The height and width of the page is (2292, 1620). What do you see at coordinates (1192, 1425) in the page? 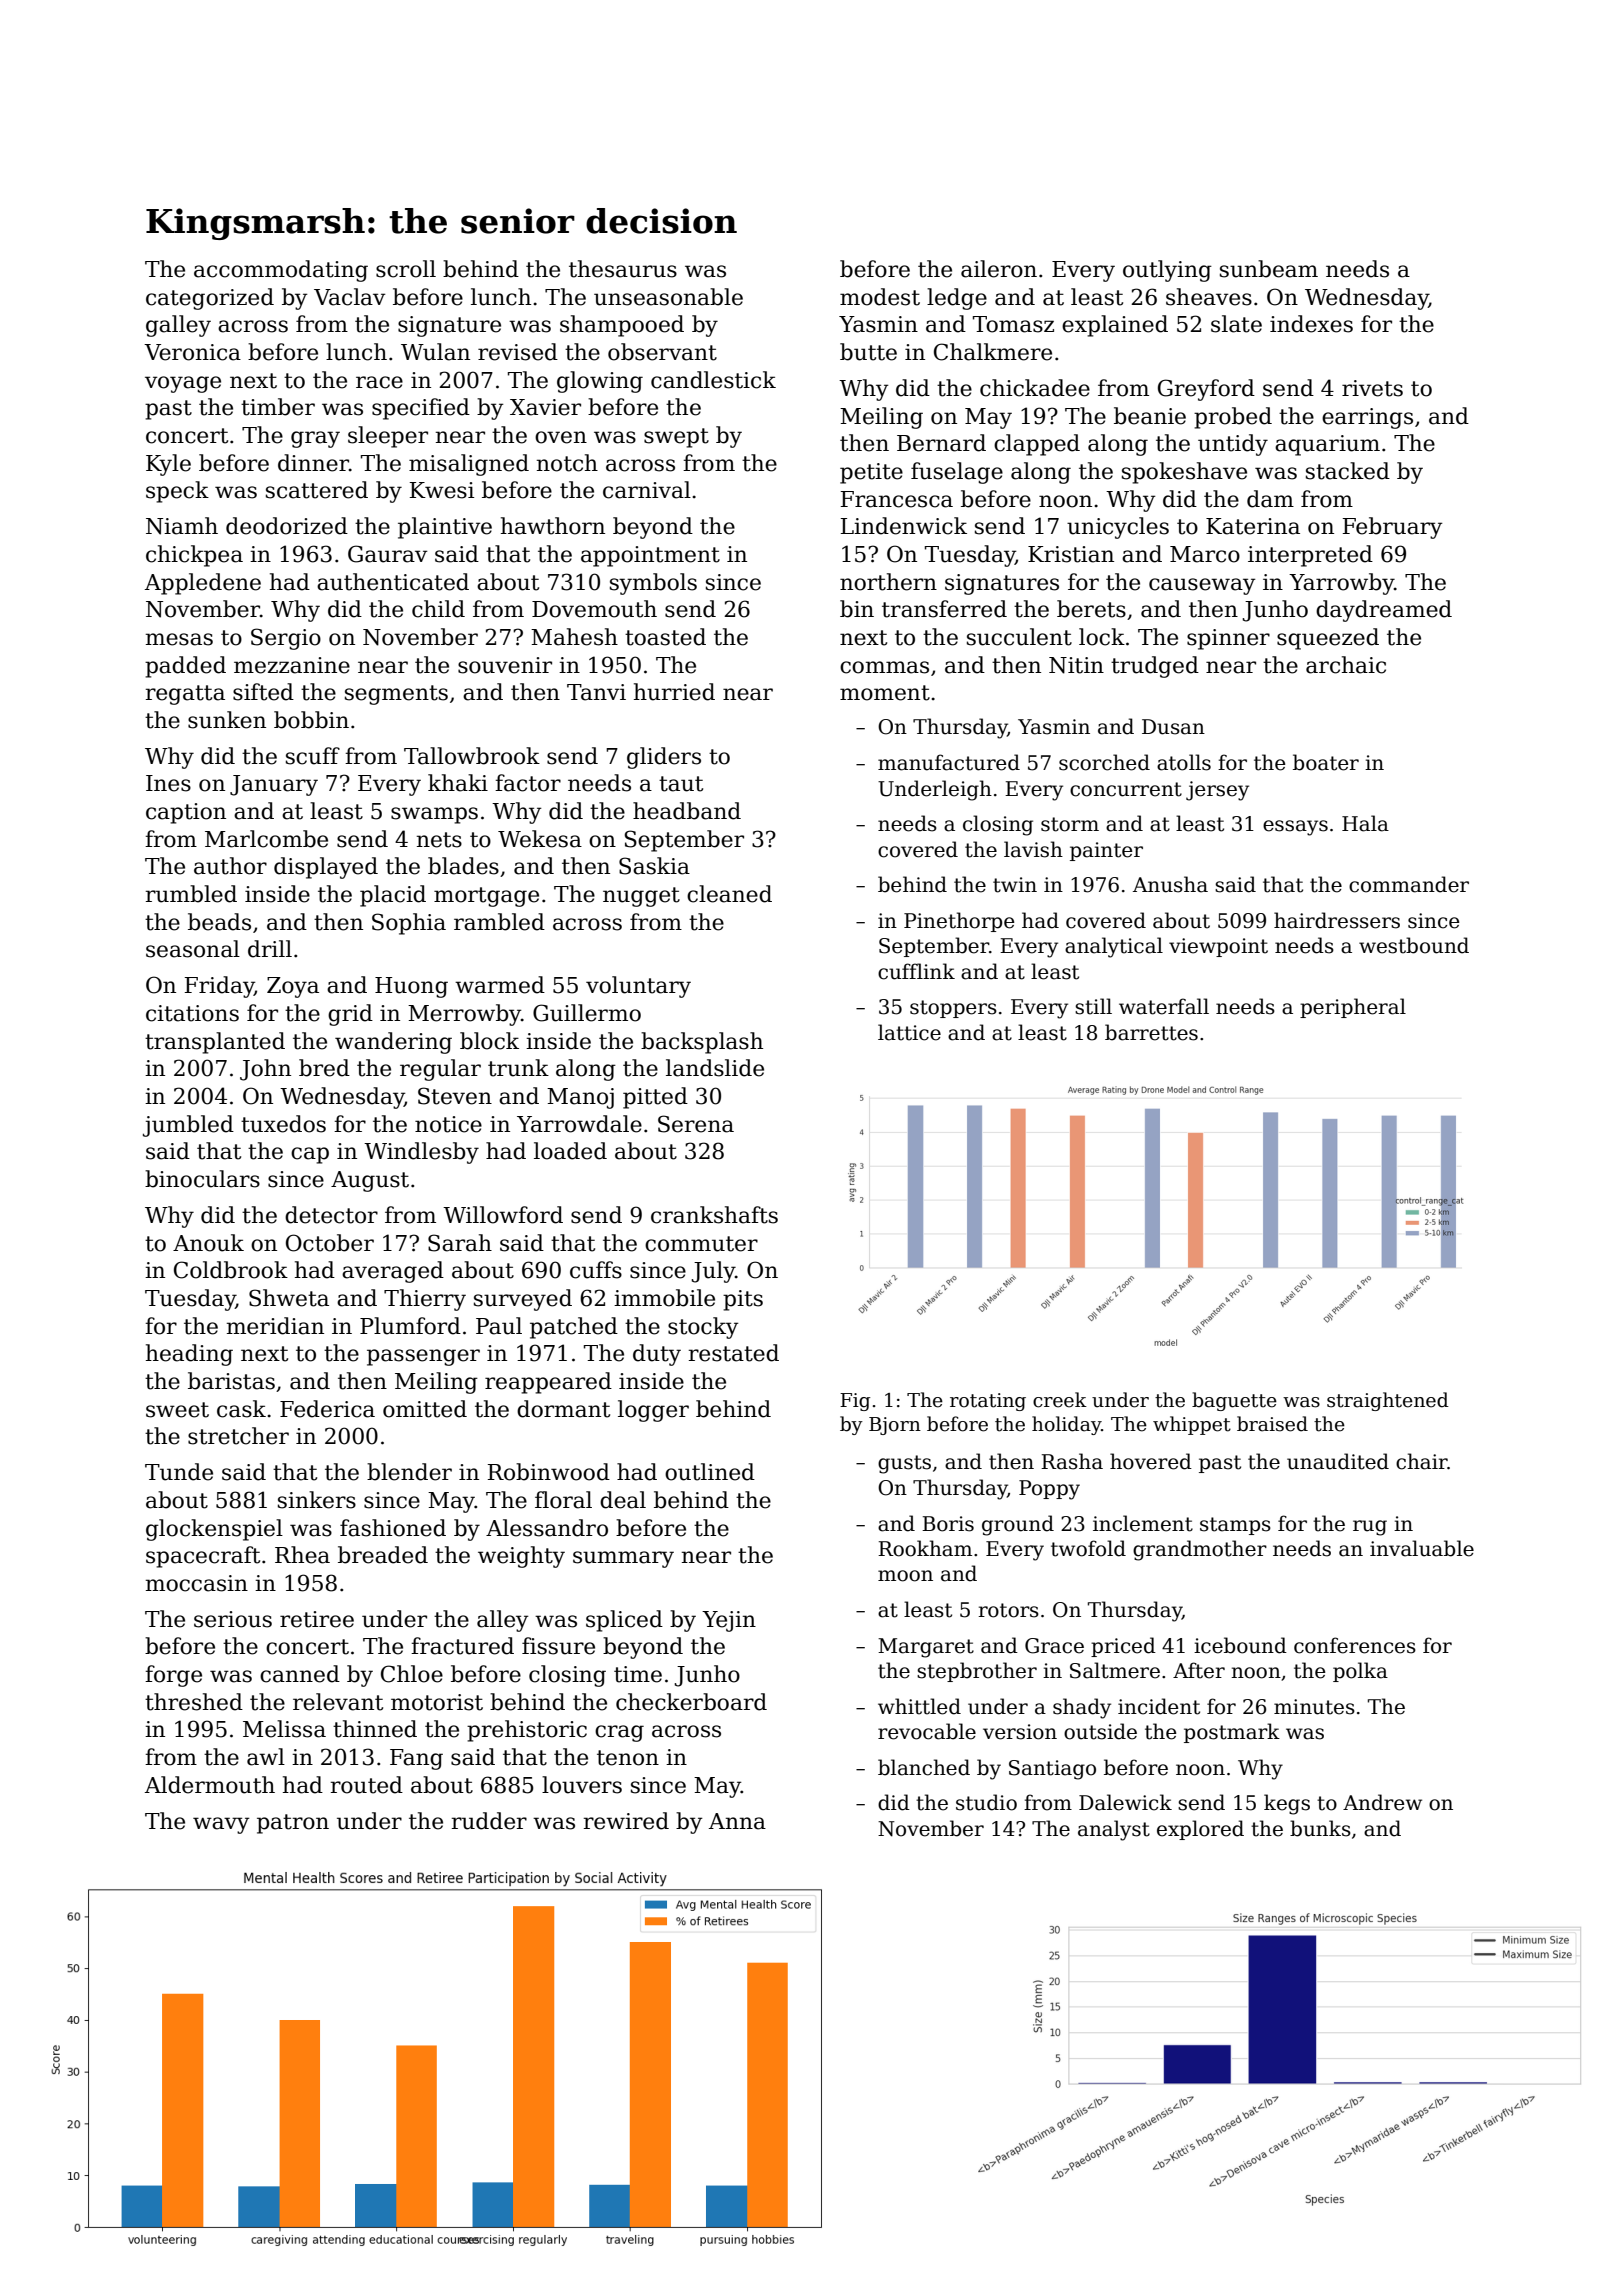
I see `whippet` at bounding box center [1192, 1425].
